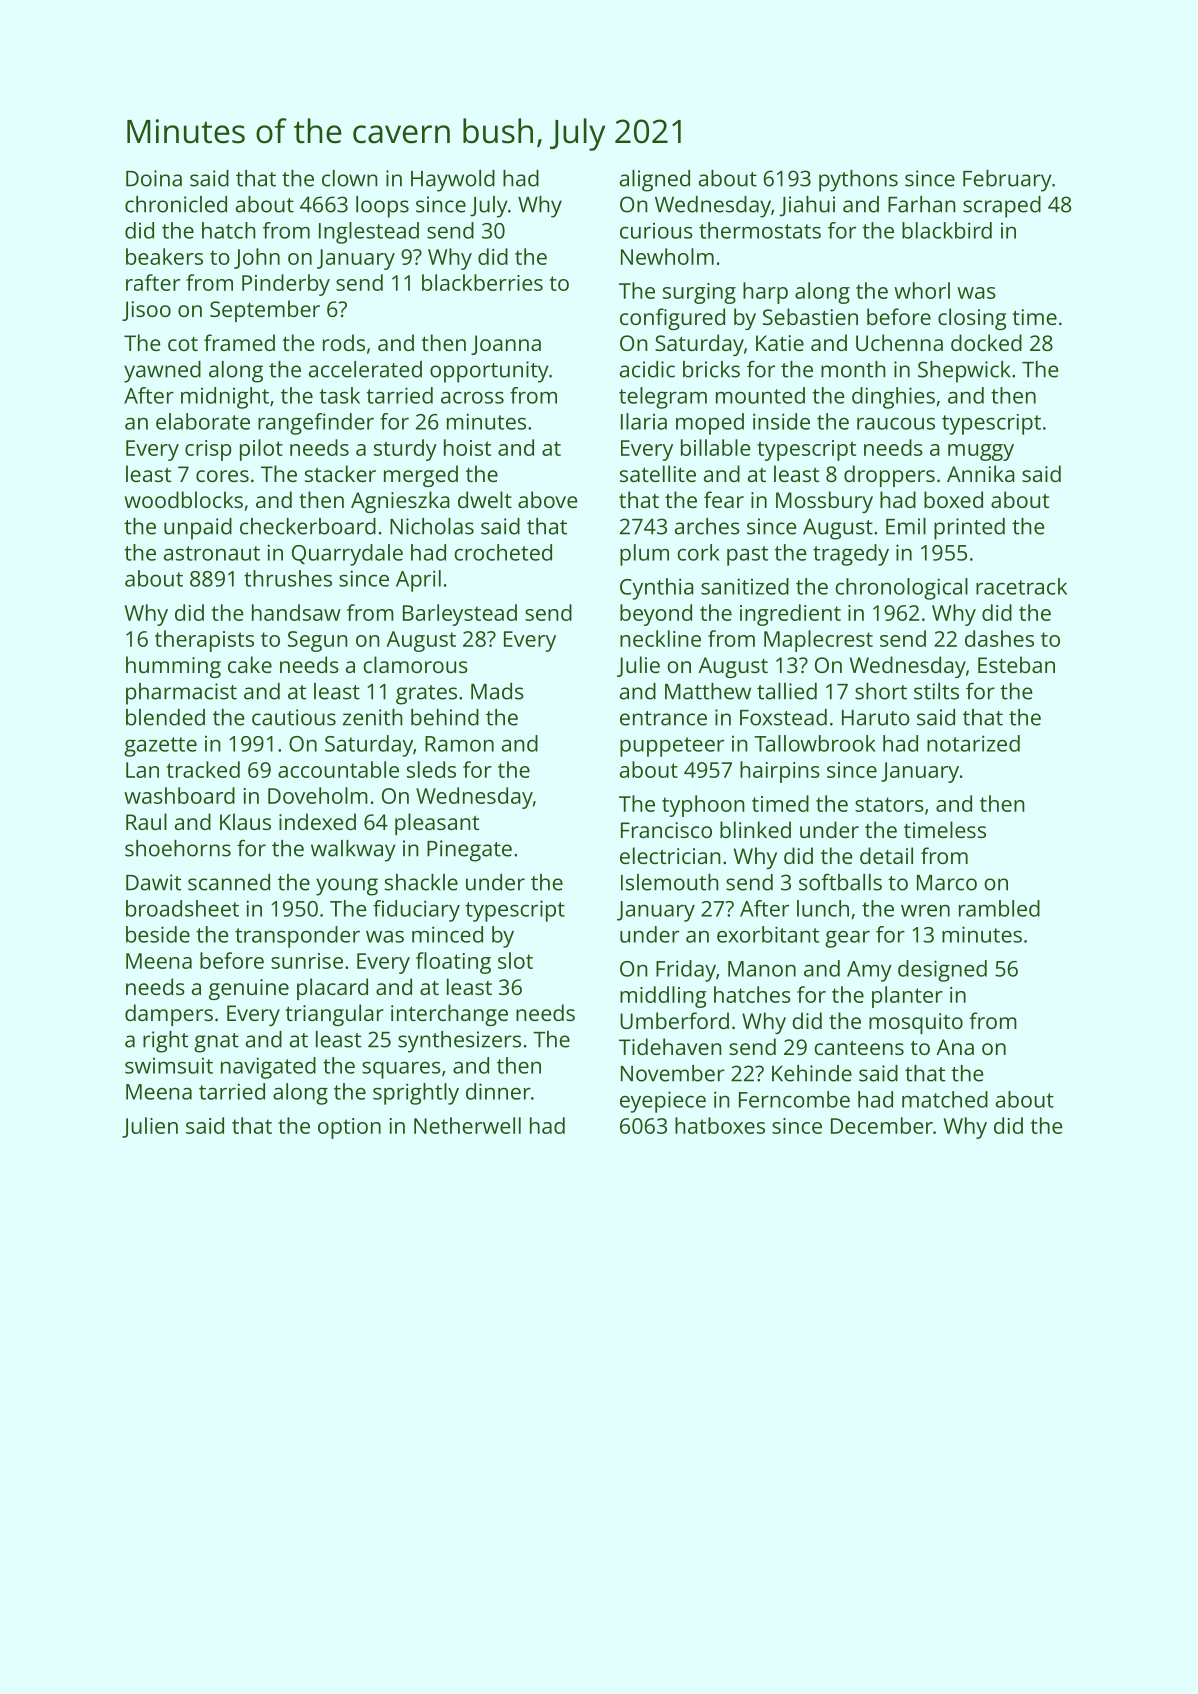 This page has width=1198, height=1694. Describe the element at coordinates (169, 1066) in the page. I see `swimsuit` at that location.
